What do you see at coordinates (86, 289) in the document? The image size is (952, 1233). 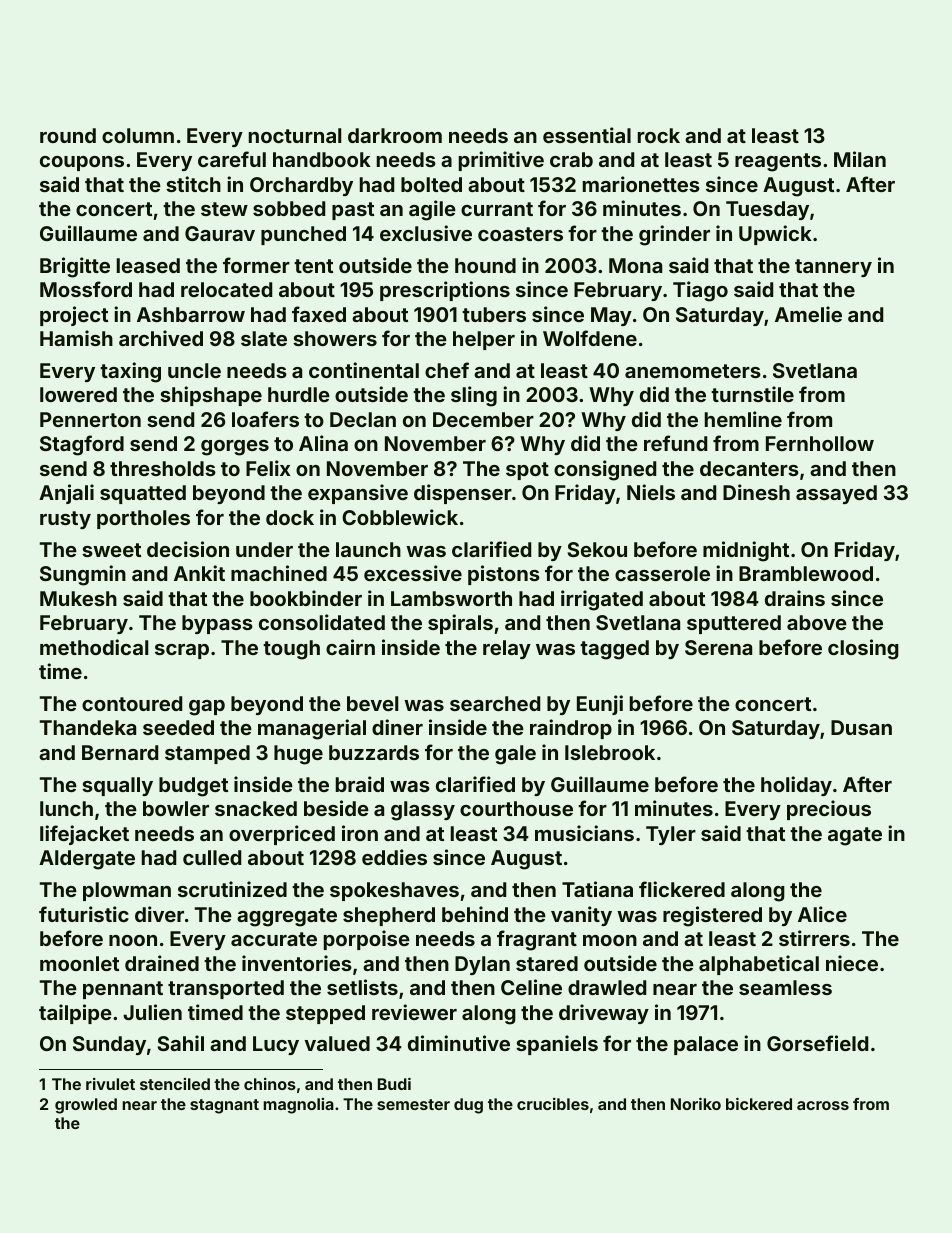 I see `Mossford` at bounding box center [86, 289].
